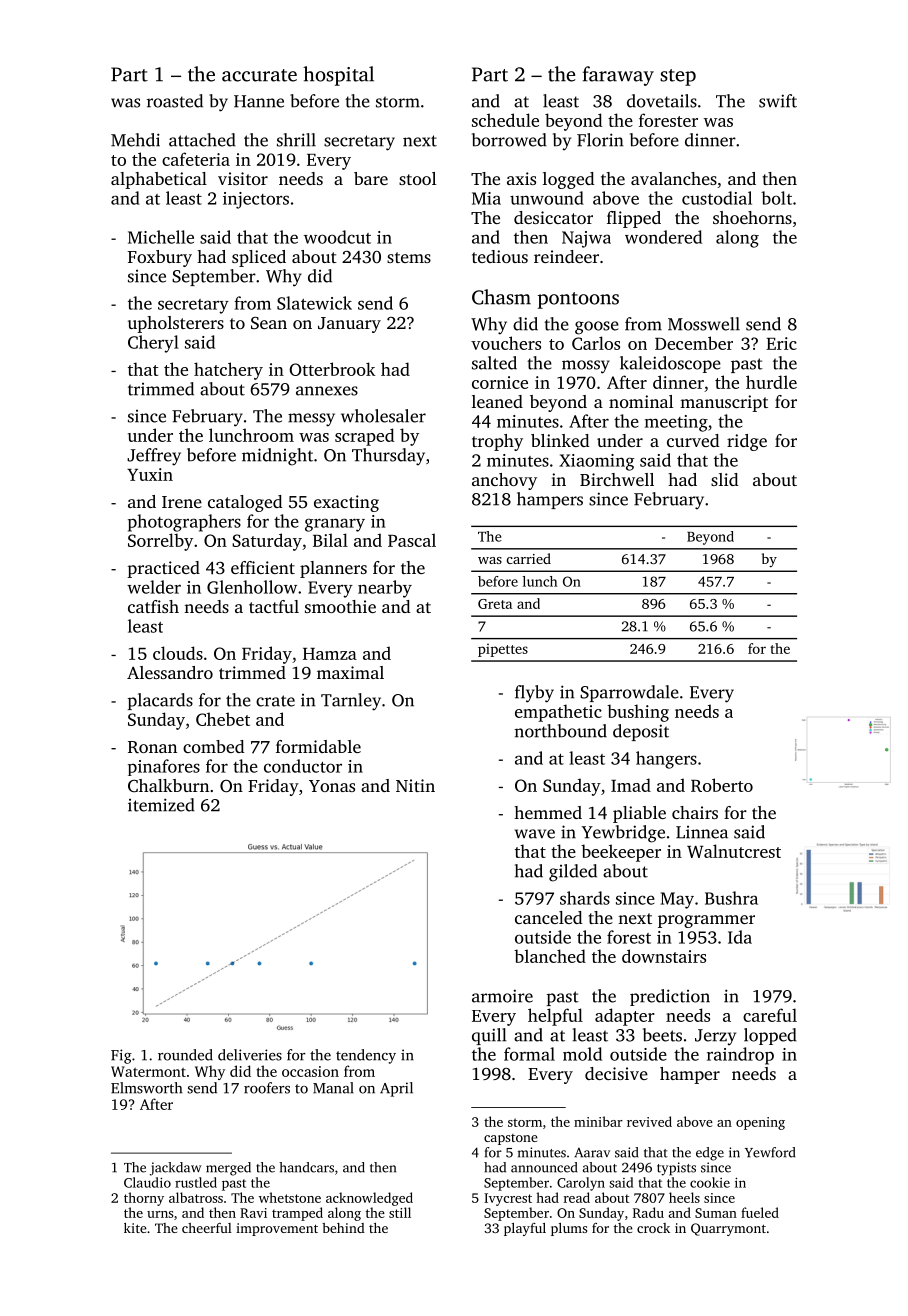 This page has height=1316, width=908. What do you see at coordinates (383, 416) in the page?
I see `wholesaler` at bounding box center [383, 416].
